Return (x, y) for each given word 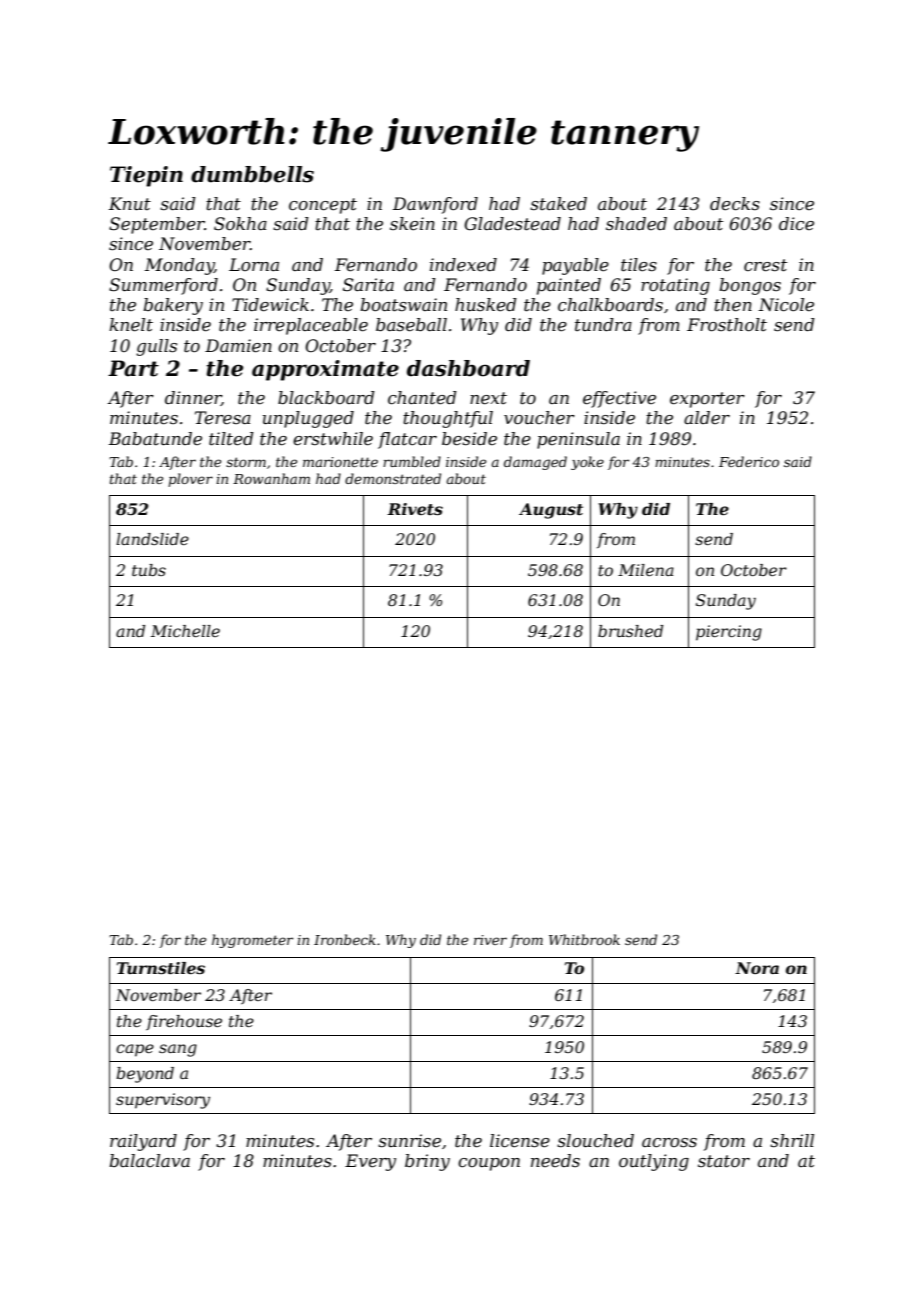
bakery (173, 306)
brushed (630, 631)
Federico (749, 461)
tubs (149, 570)
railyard (143, 1142)
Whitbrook (584, 939)
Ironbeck (345, 939)
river (490, 940)
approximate (325, 370)
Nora (757, 968)
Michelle (185, 631)
